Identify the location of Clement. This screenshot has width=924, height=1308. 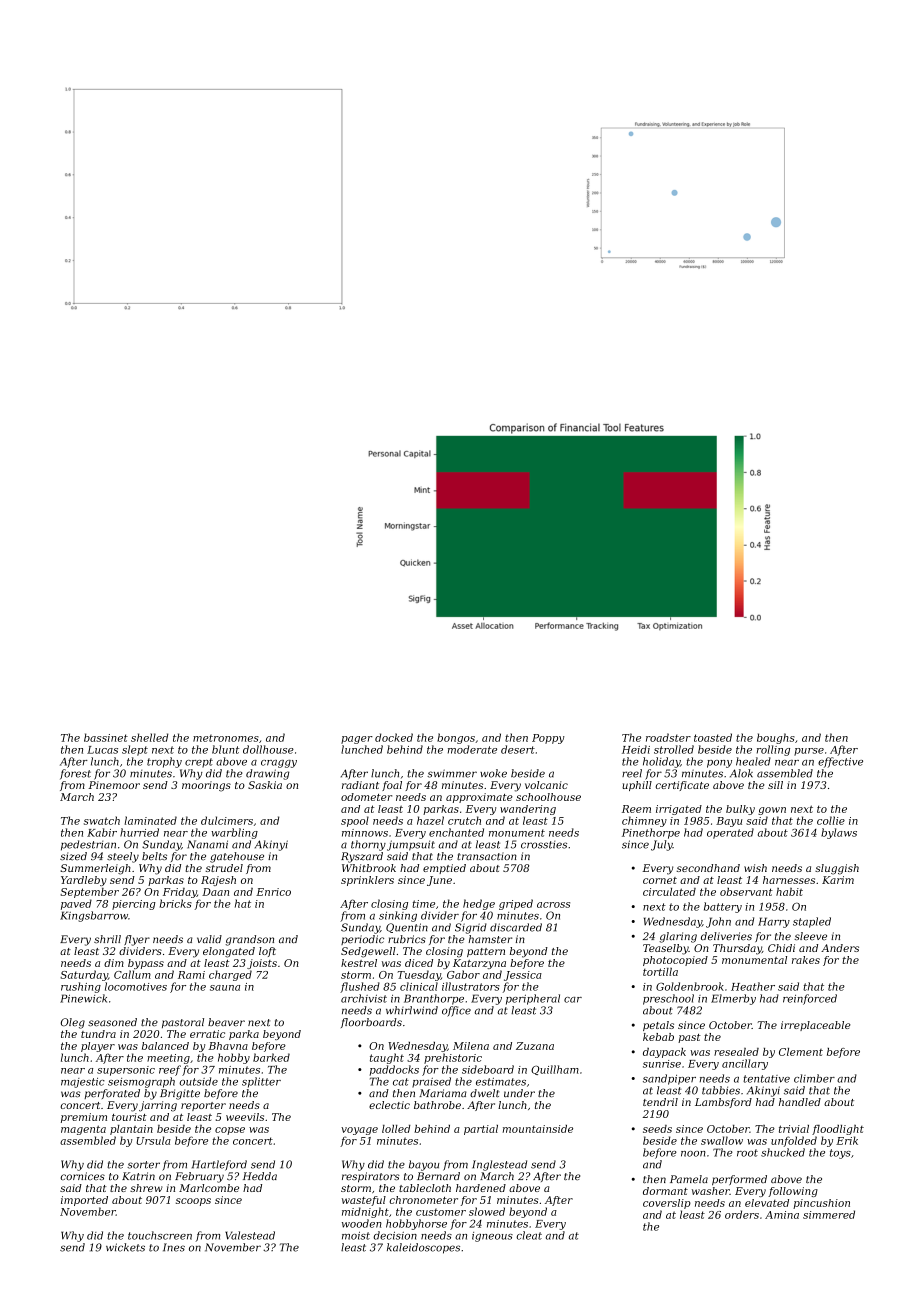
(801, 1052).
